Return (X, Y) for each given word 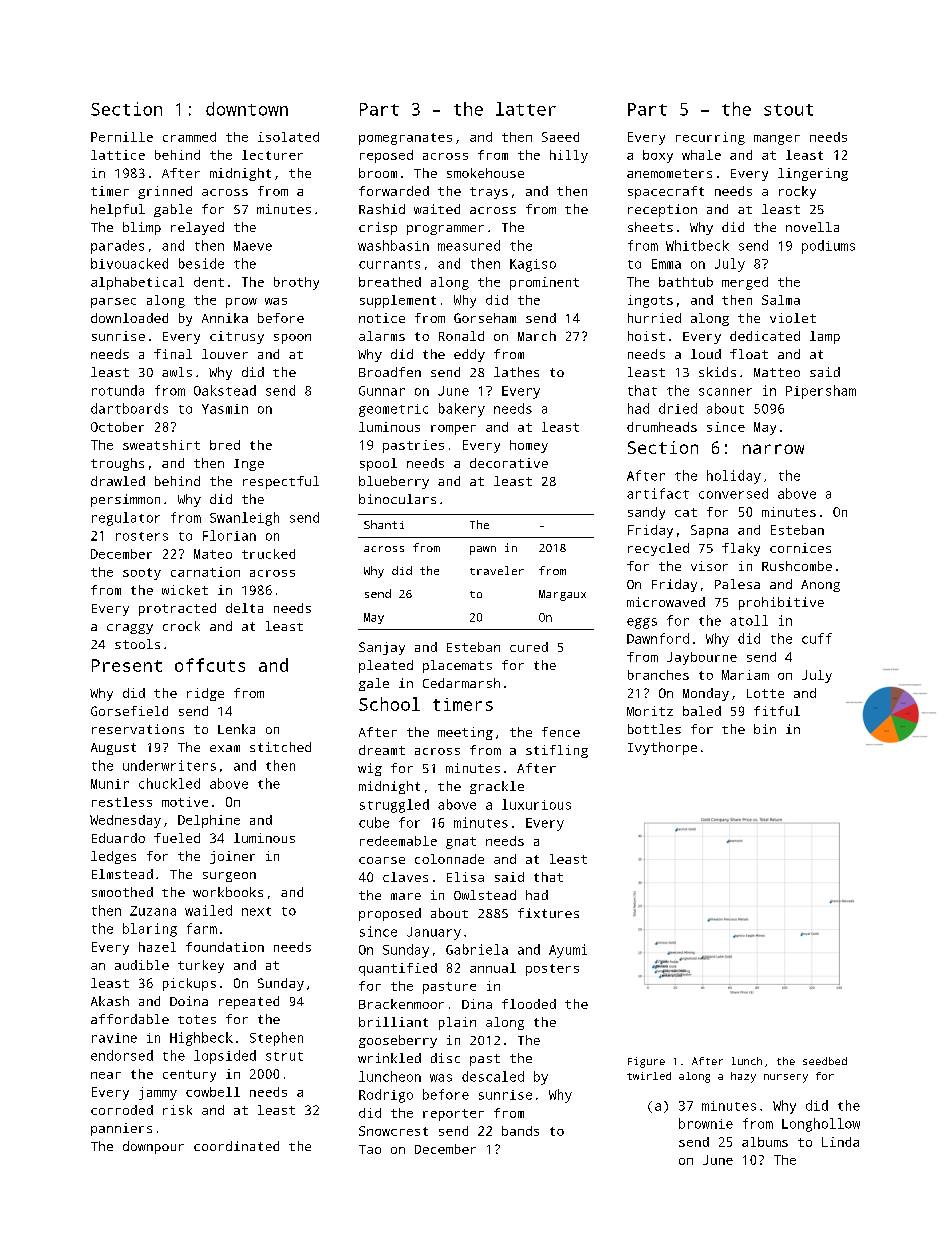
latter (526, 109)
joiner (232, 857)
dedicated (765, 336)
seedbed (825, 1061)
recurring (710, 138)
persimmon (125, 500)
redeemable (398, 841)
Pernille (122, 137)
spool (378, 464)
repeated (249, 1002)
